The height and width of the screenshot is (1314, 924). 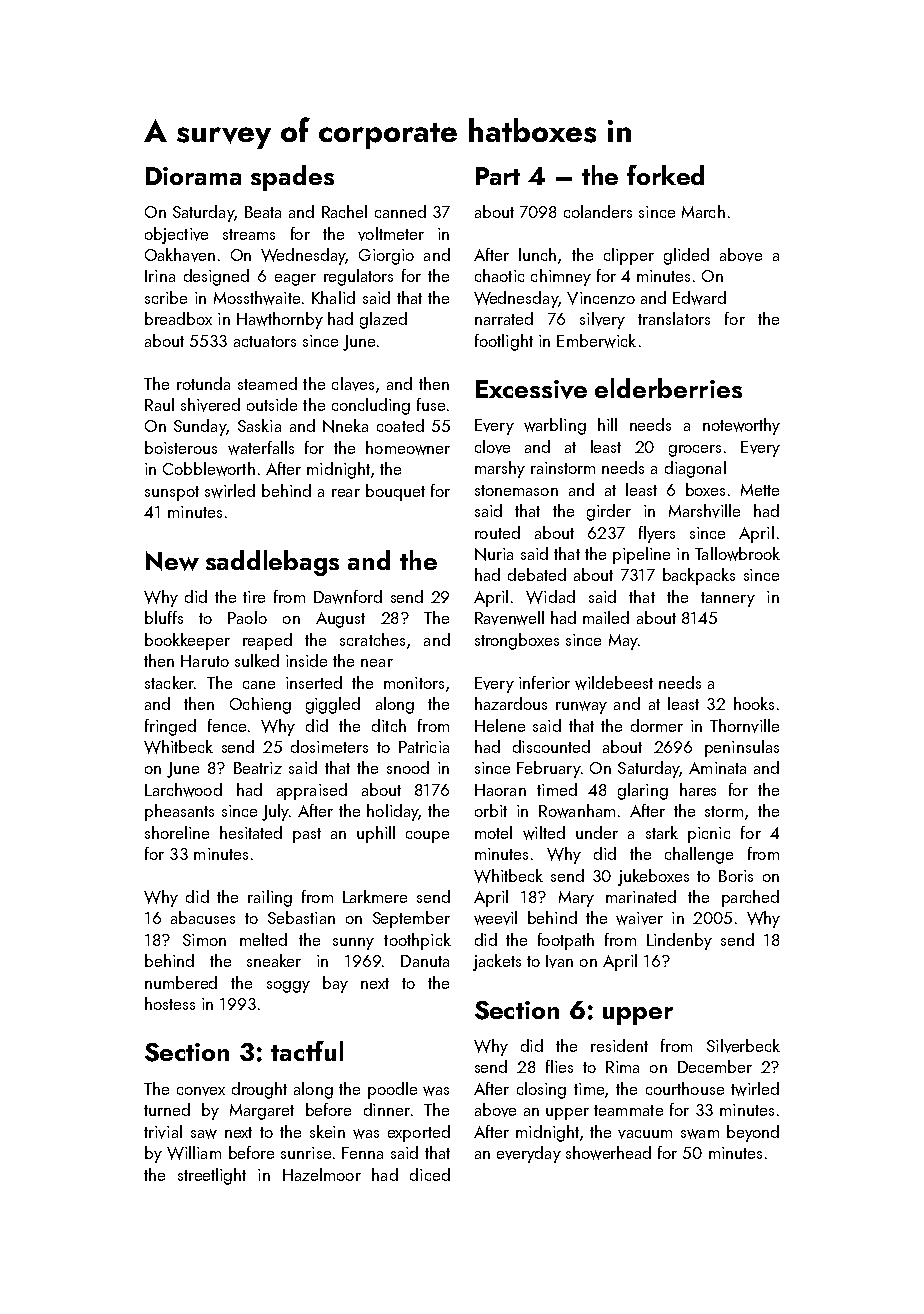 What do you see at coordinates (212, 1176) in the screenshot?
I see `streetlight` at bounding box center [212, 1176].
